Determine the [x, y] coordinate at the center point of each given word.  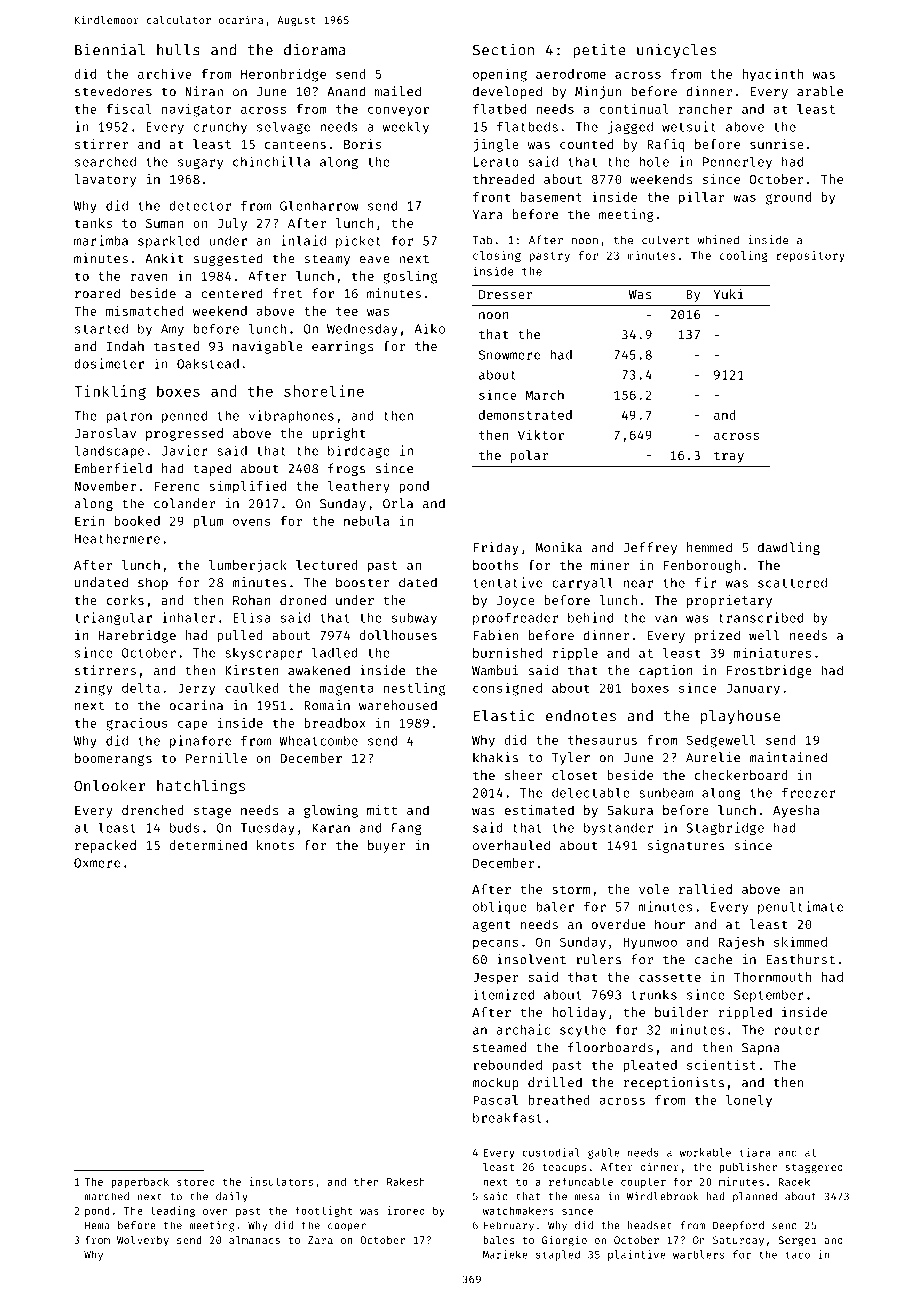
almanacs [254, 1240]
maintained [788, 757]
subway [414, 619]
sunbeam [666, 793]
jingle [496, 145]
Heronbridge [283, 75]
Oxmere [97, 863]
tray [729, 457]
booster [363, 582]
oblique [500, 907]
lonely [749, 1101]
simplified [247, 487]
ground [788, 198]
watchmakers [518, 1210]
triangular [113, 619]
